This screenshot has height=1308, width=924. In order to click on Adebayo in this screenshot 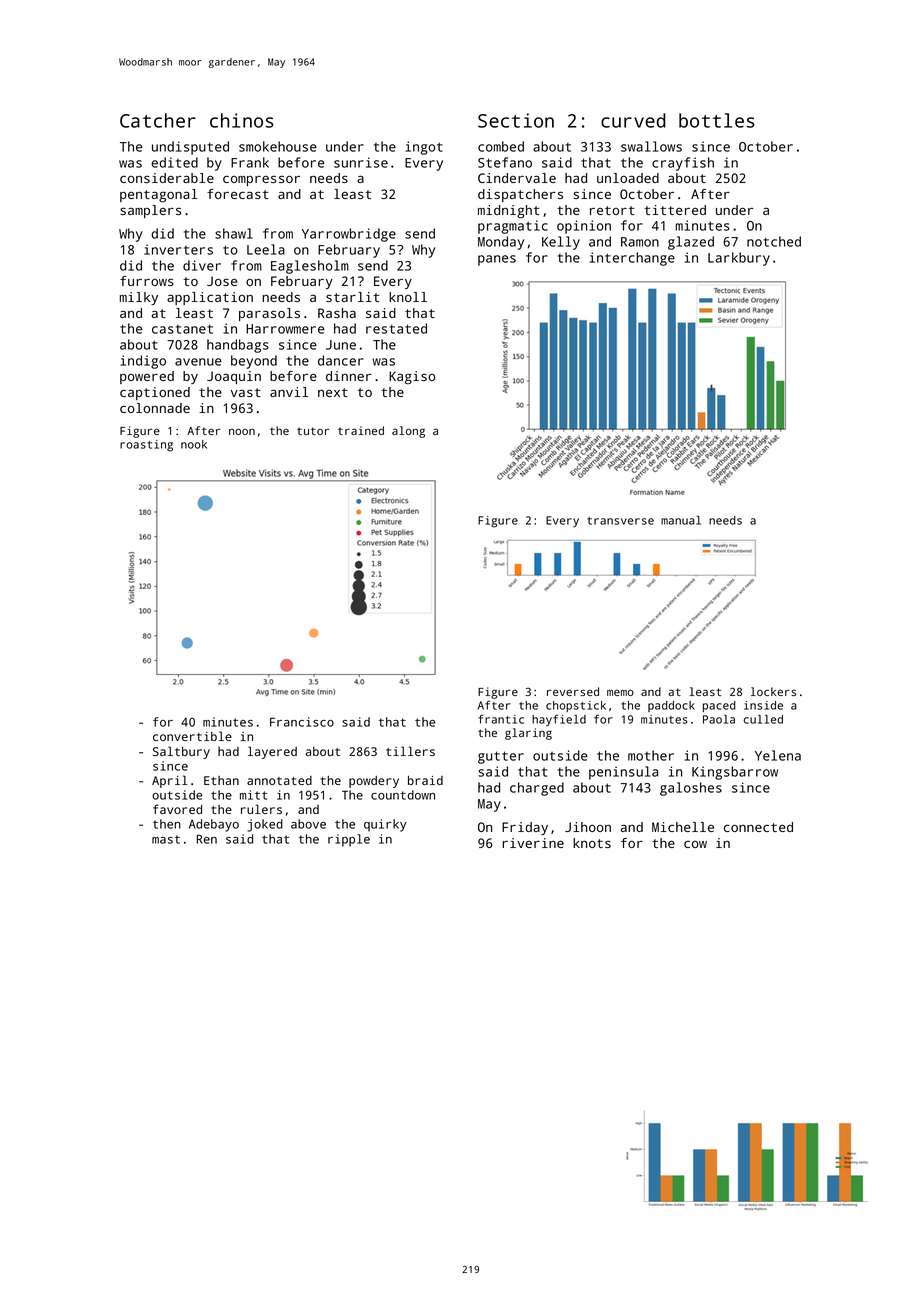, I will do `click(214, 825)`.
